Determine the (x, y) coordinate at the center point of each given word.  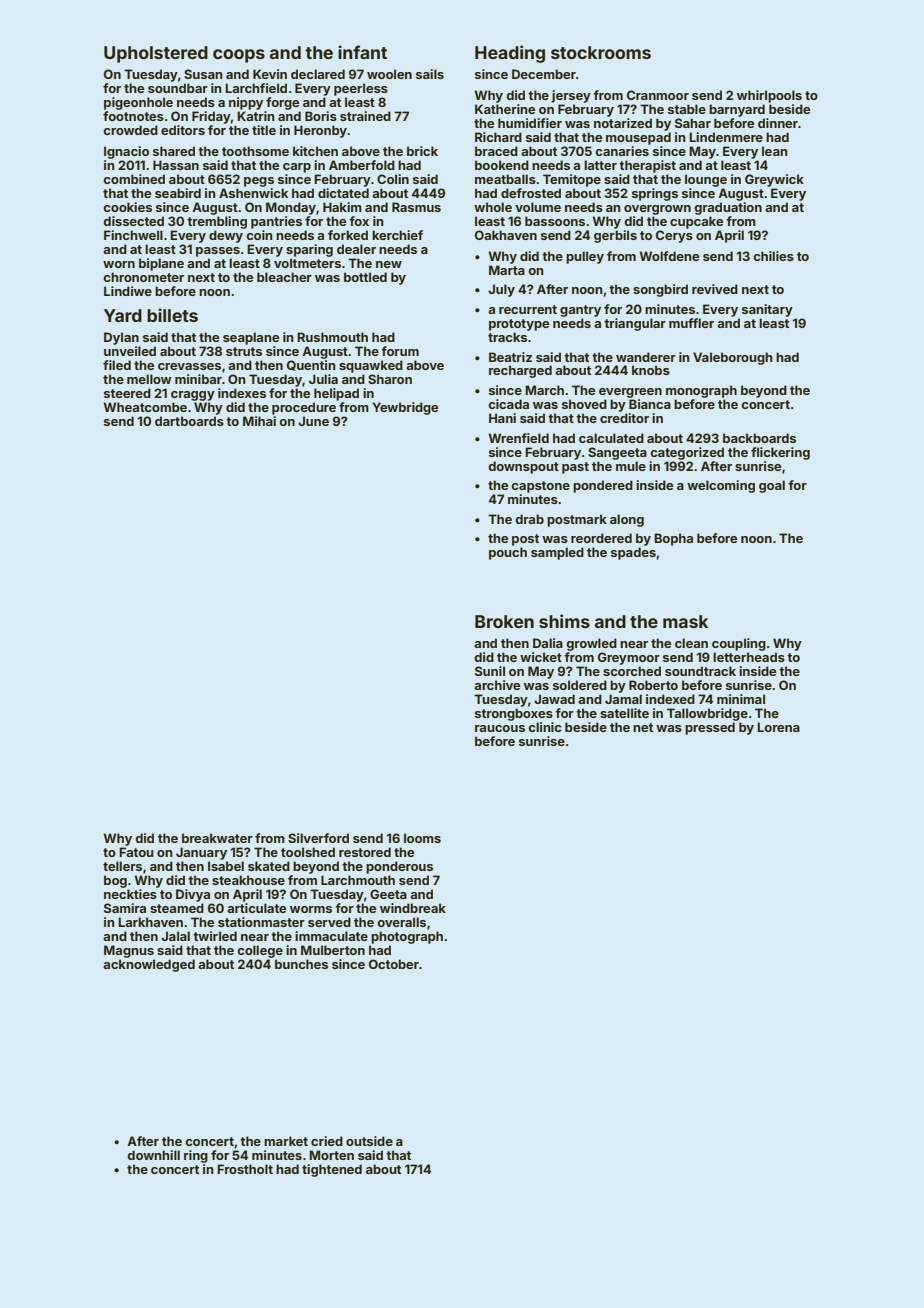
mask (685, 621)
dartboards (189, 421)
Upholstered (156, 54)
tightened (332, 1170)
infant (362, 52)
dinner (778, 123)
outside (369, 1141)
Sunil (490, 671)
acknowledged (149, 965)
